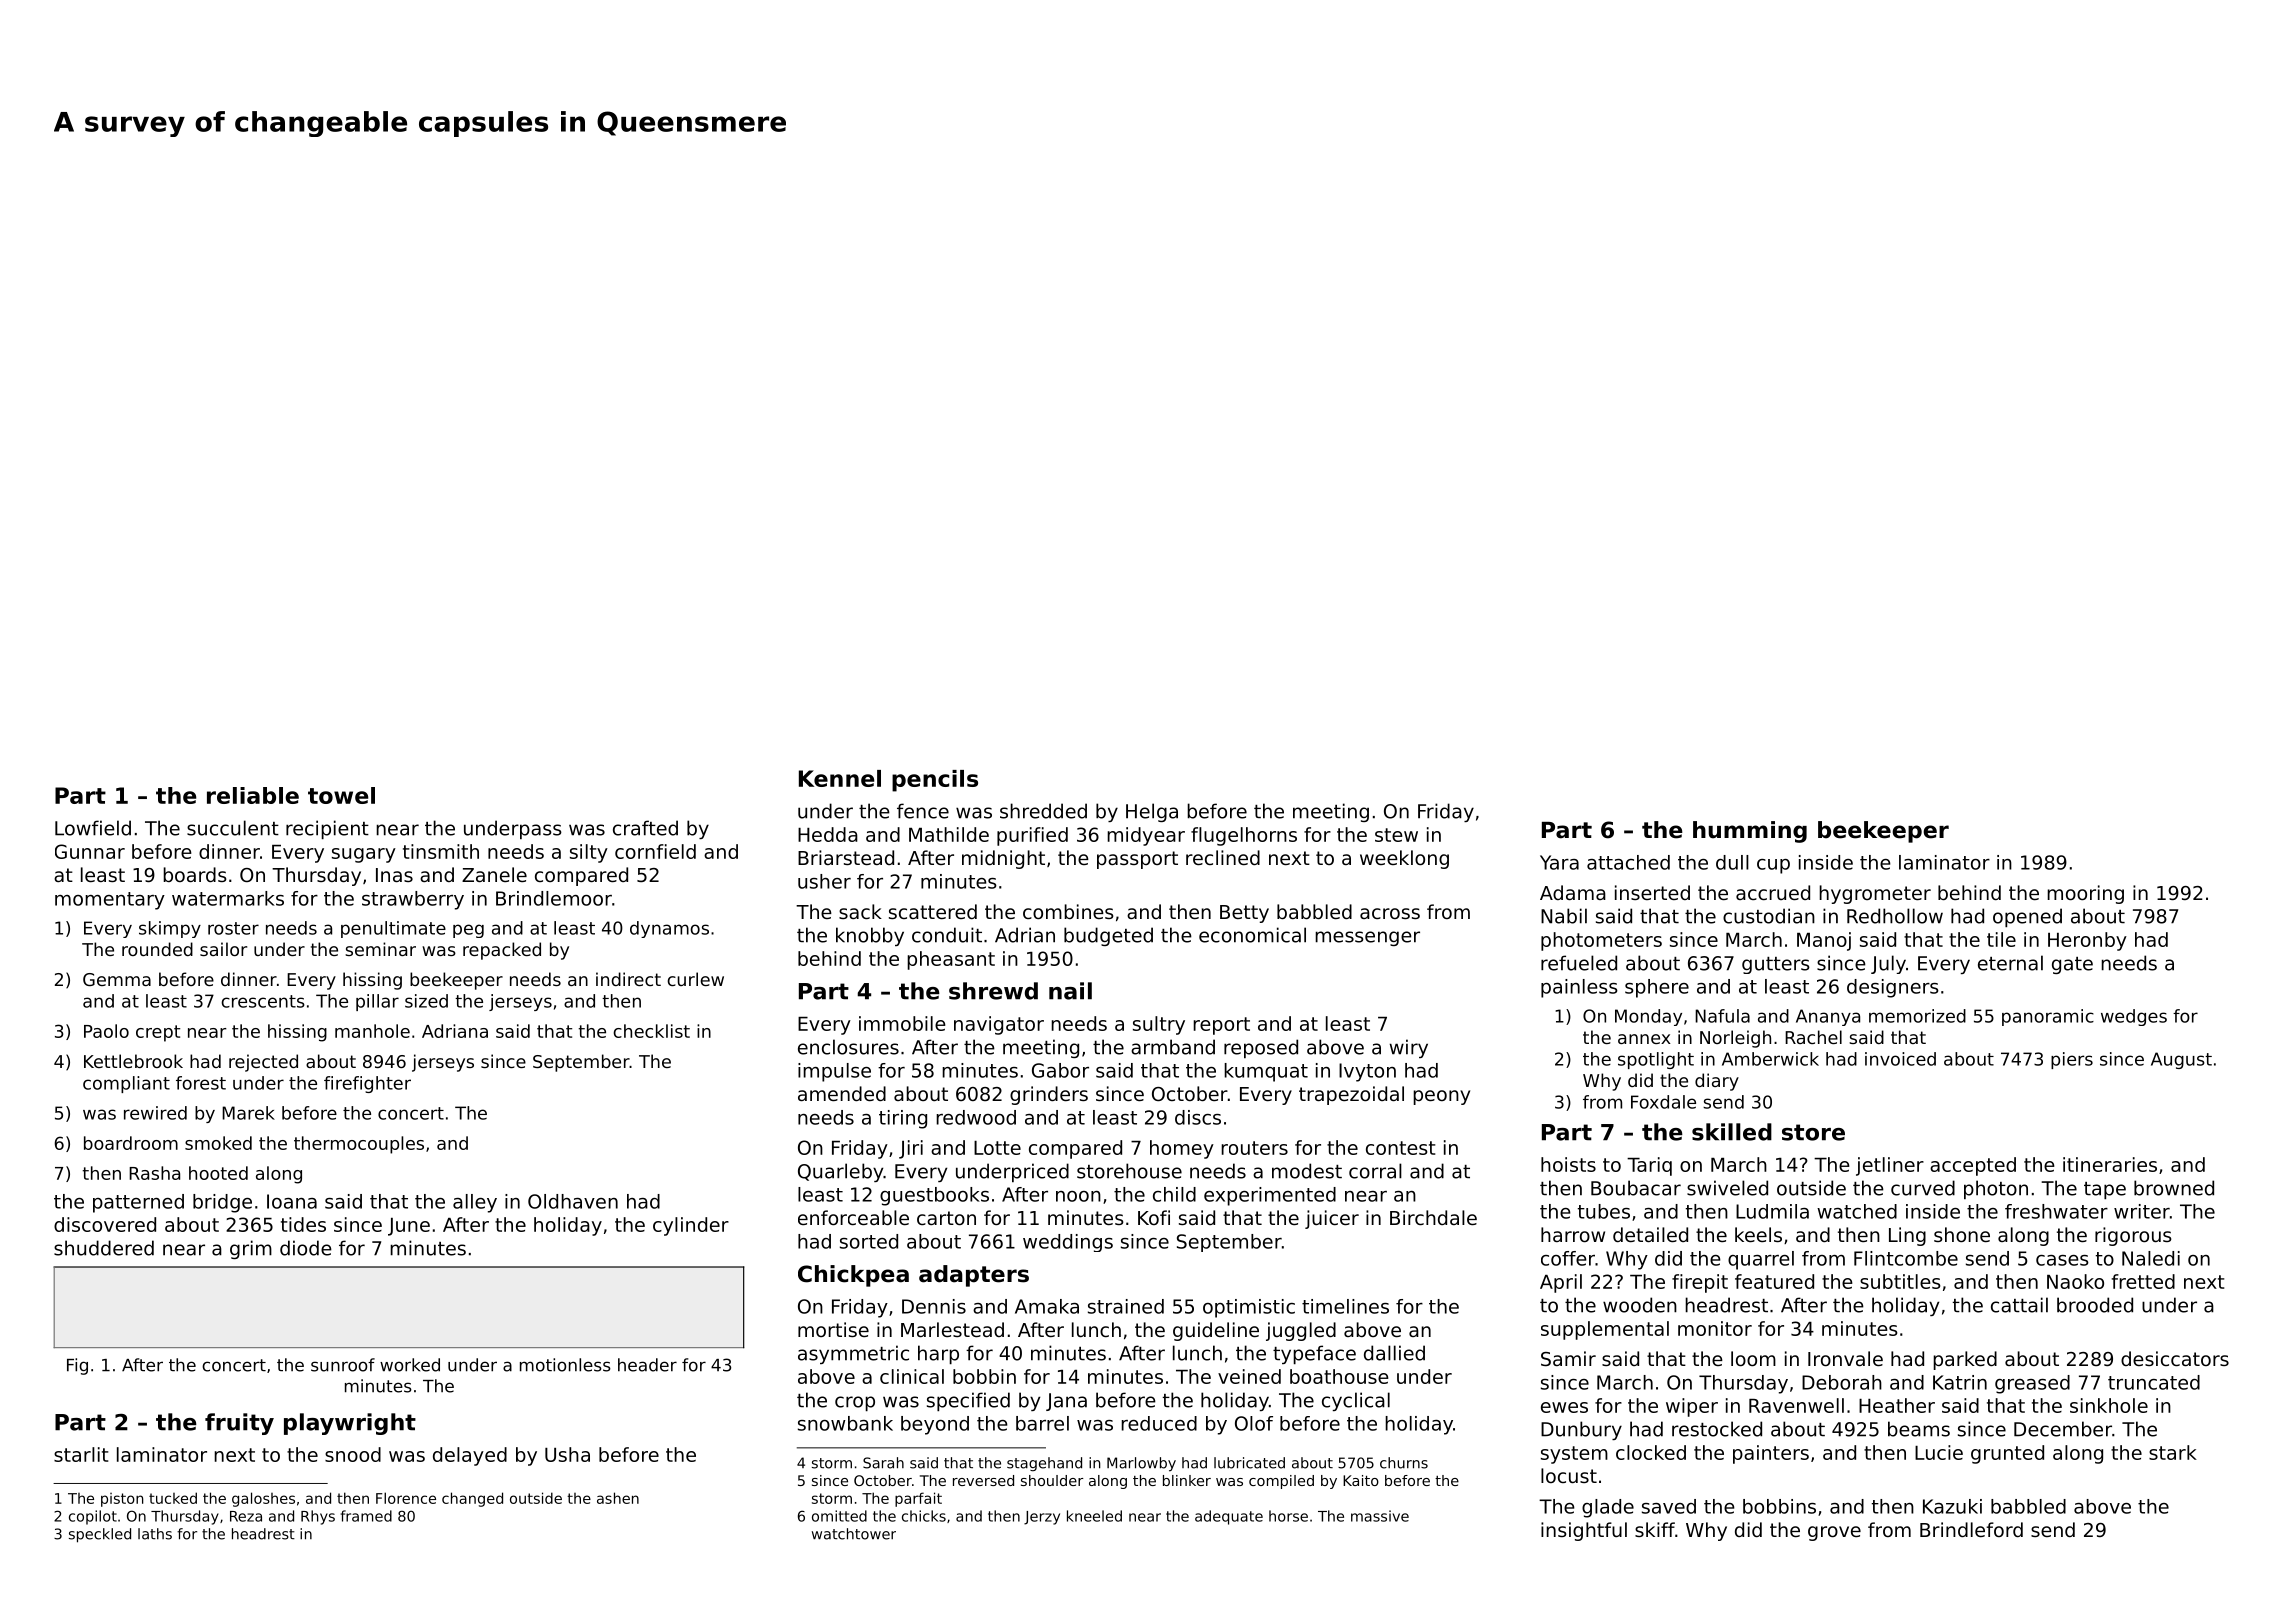 The width and height of the document is (2284, 1615). Describe the element at coordinates (327, 829) in the document. I see `recipient` at that location.
